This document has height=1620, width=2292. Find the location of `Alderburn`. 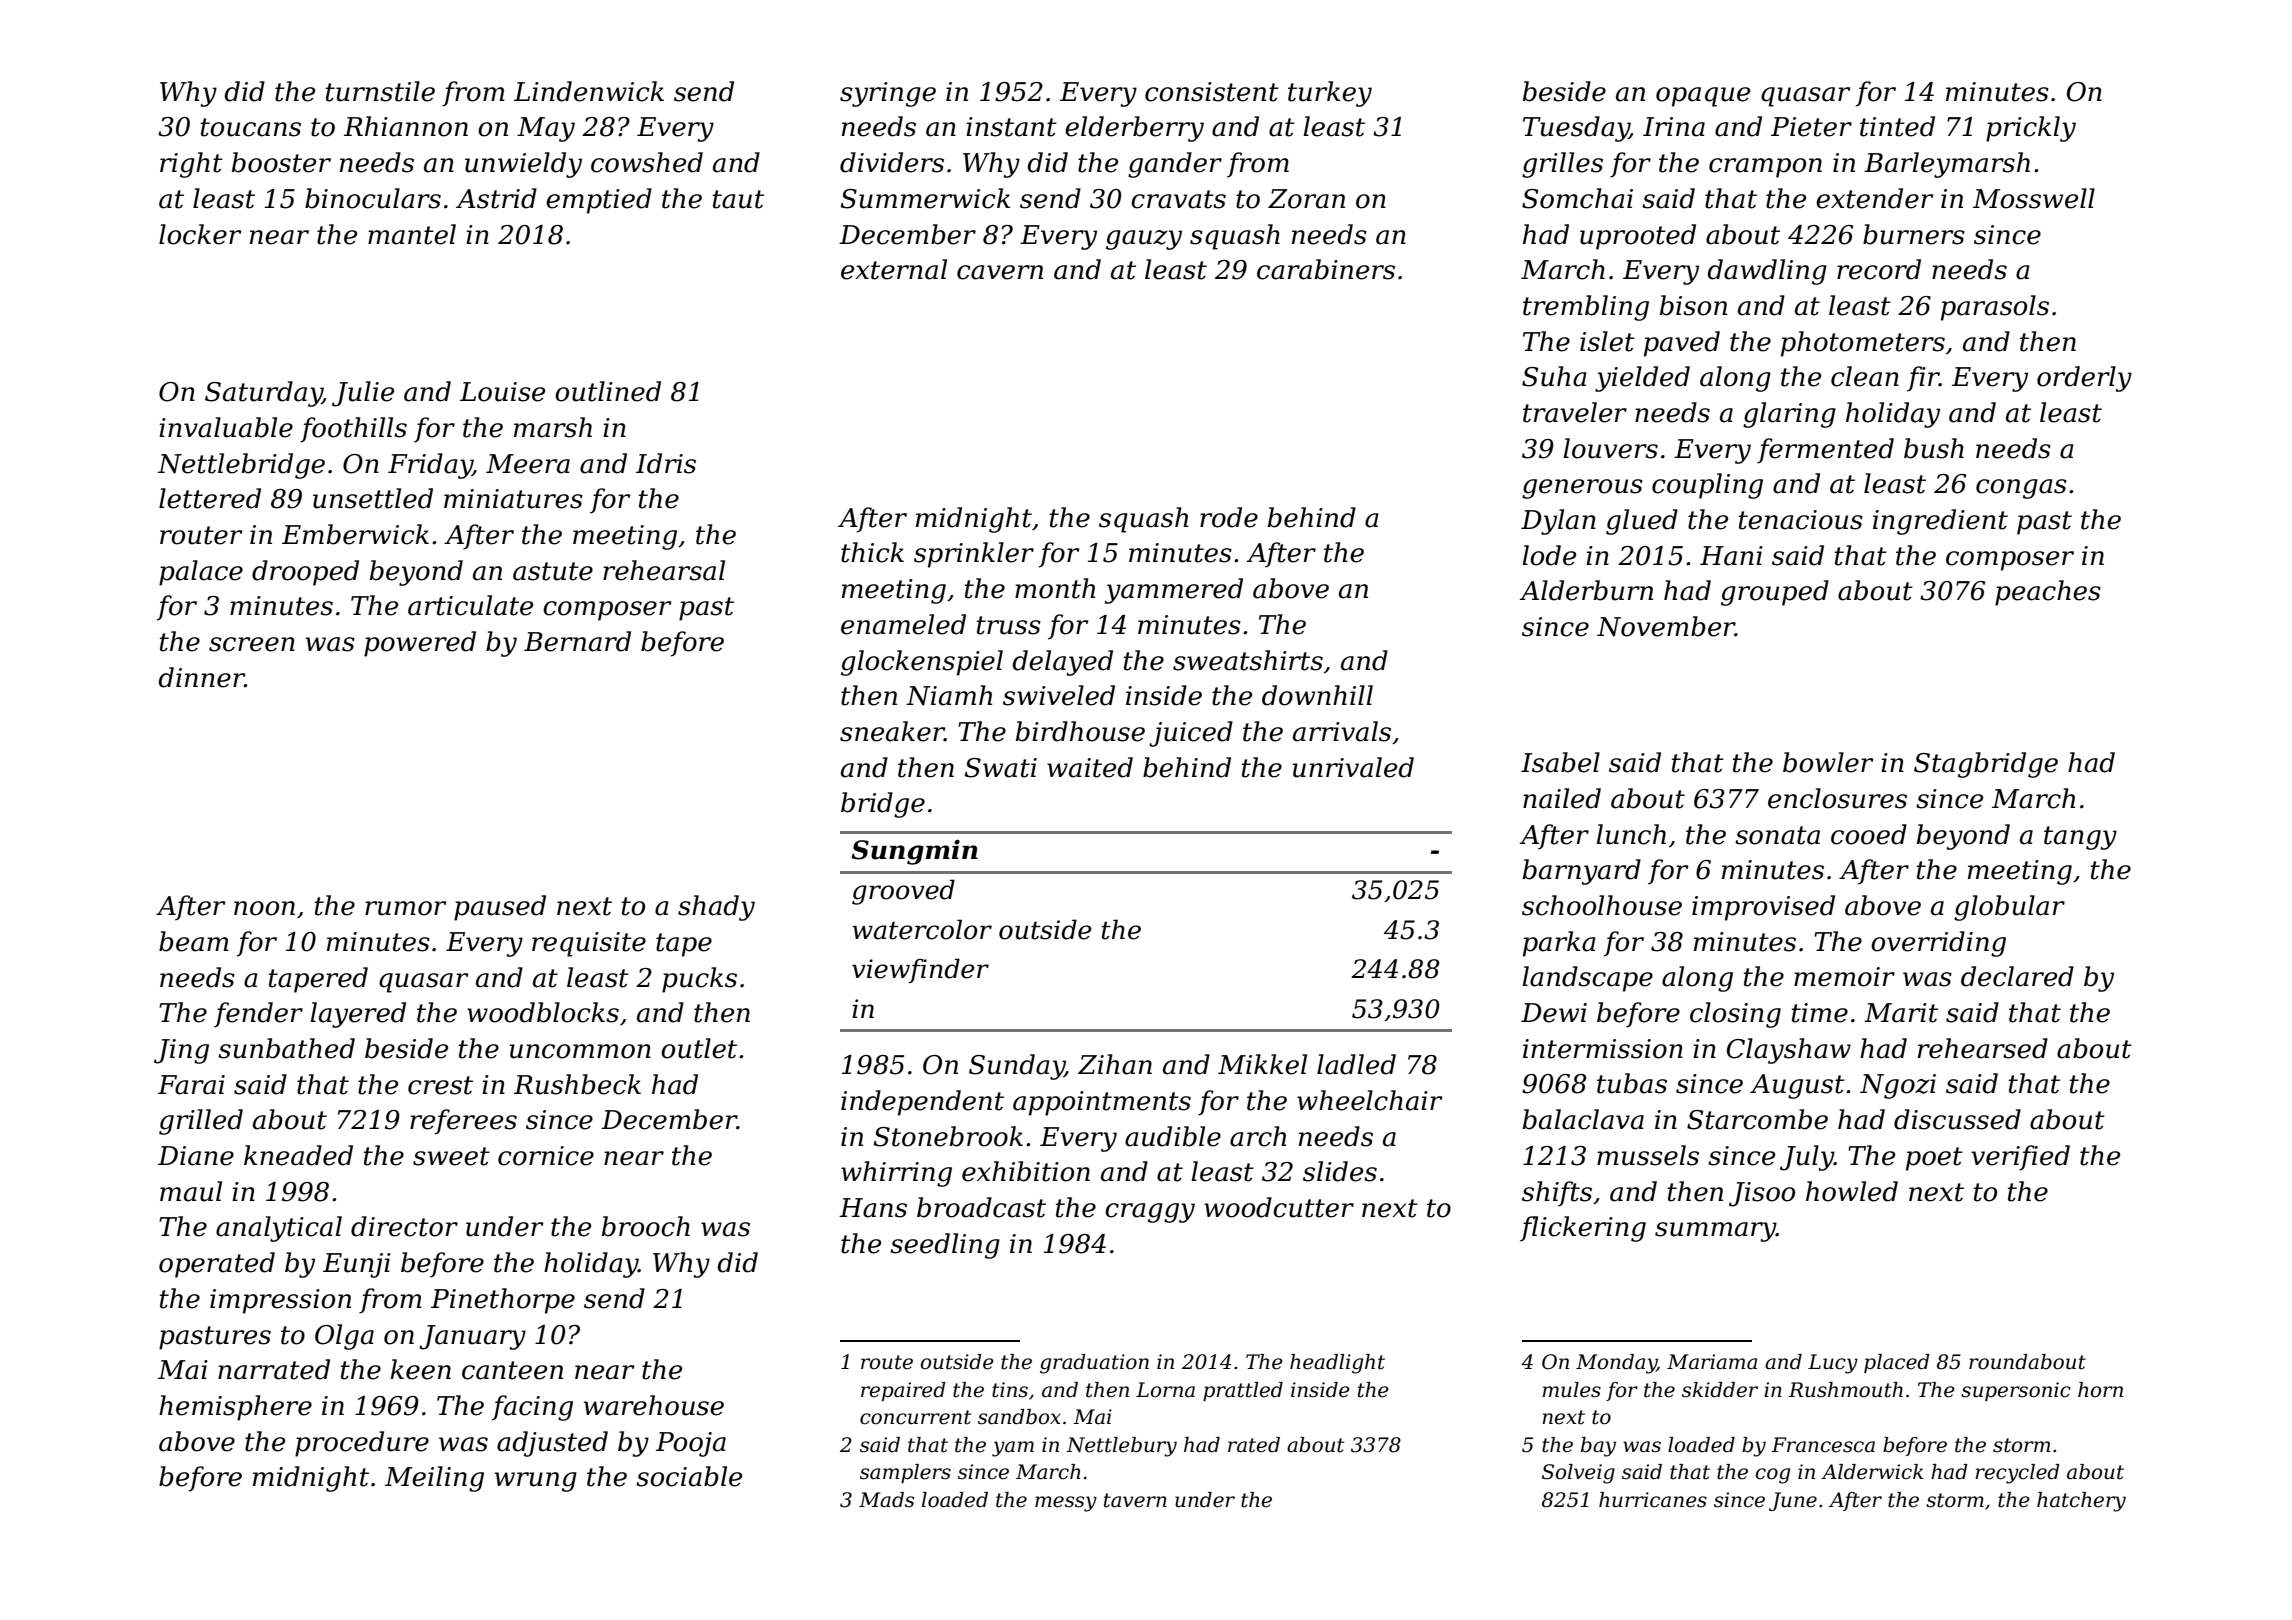

Alderburn is located at coordinates (1586, 590).
